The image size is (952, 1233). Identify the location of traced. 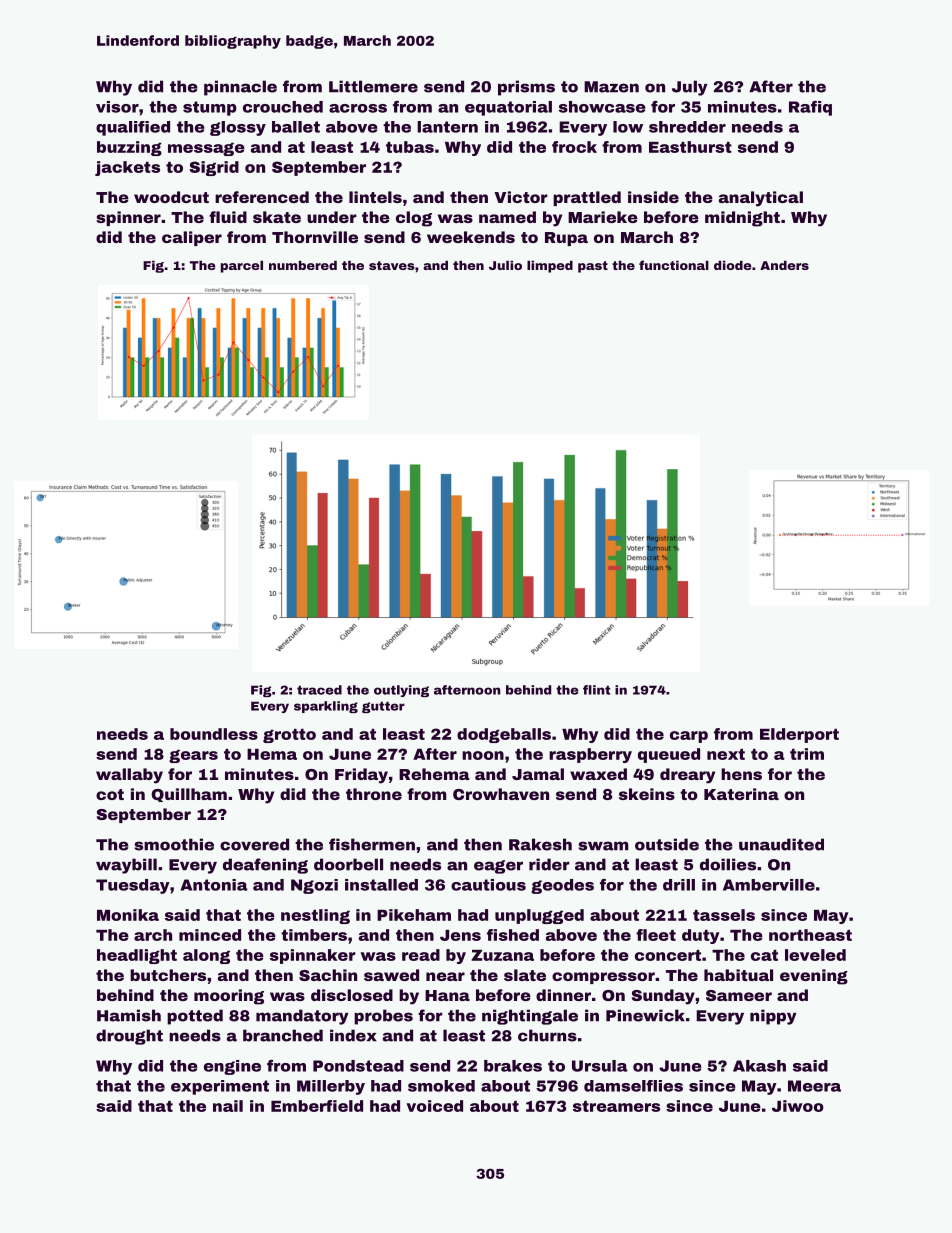
(319, 690).
